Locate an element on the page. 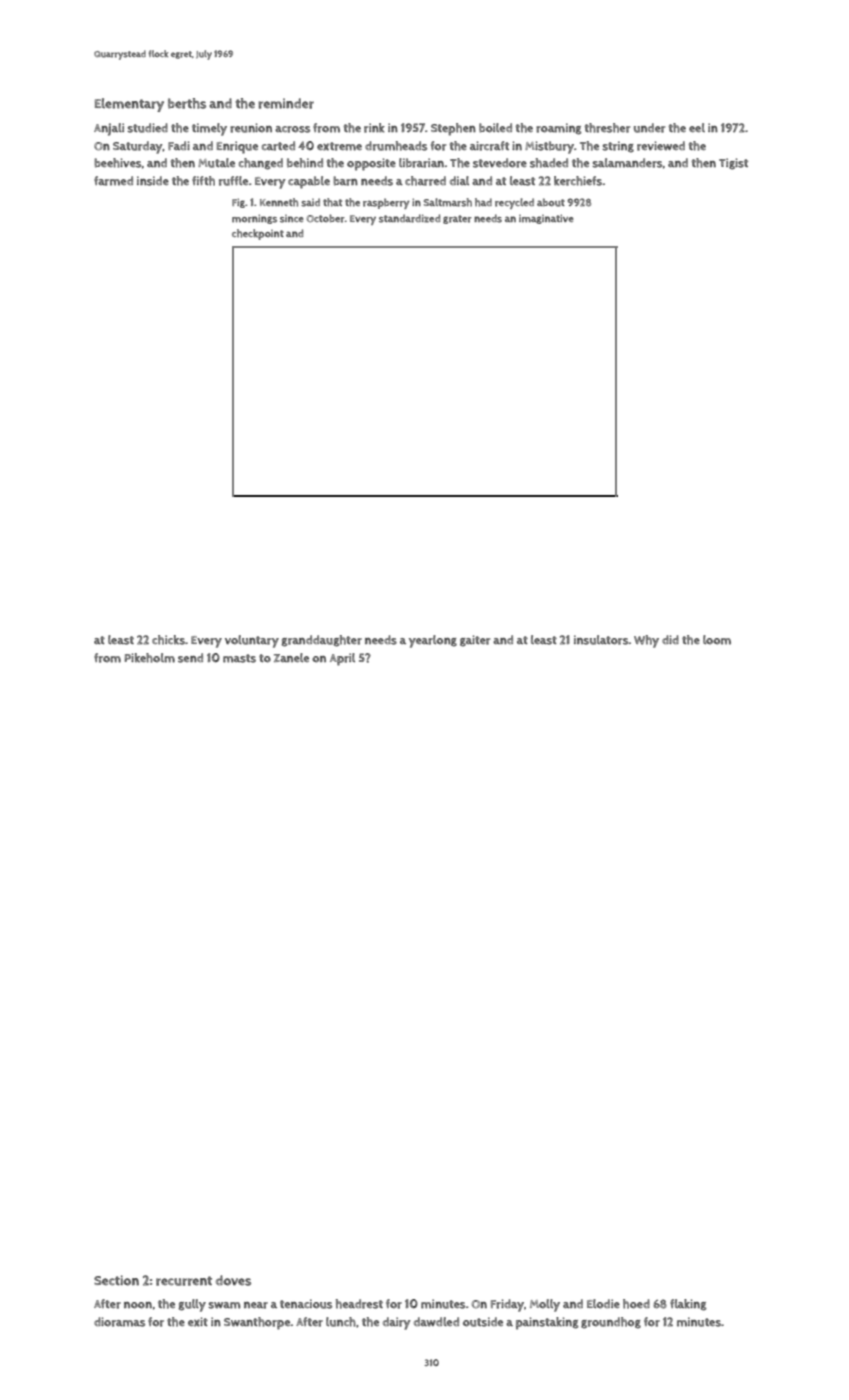 This page has width=849, height=1400. headrest is located at coordinates (359, 1304).
